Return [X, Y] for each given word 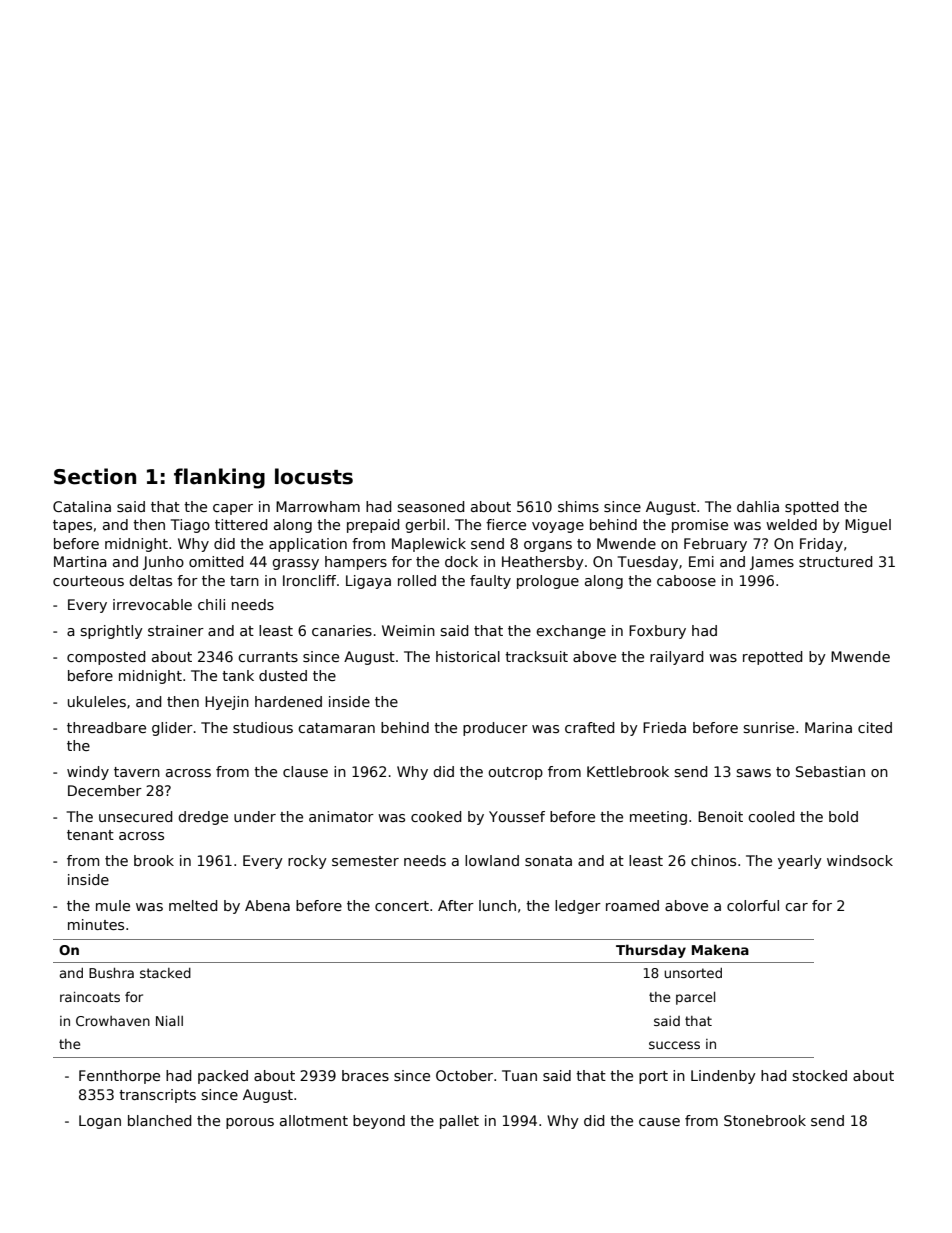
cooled [771, 816]
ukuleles [97, 701]
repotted [773, 658]
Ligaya [368, 582]
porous [250, 1123]
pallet [459, 1122]
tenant [90, 835]
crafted [590, 727]
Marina [828, 727]
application [308, 545]
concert [402, 906]
